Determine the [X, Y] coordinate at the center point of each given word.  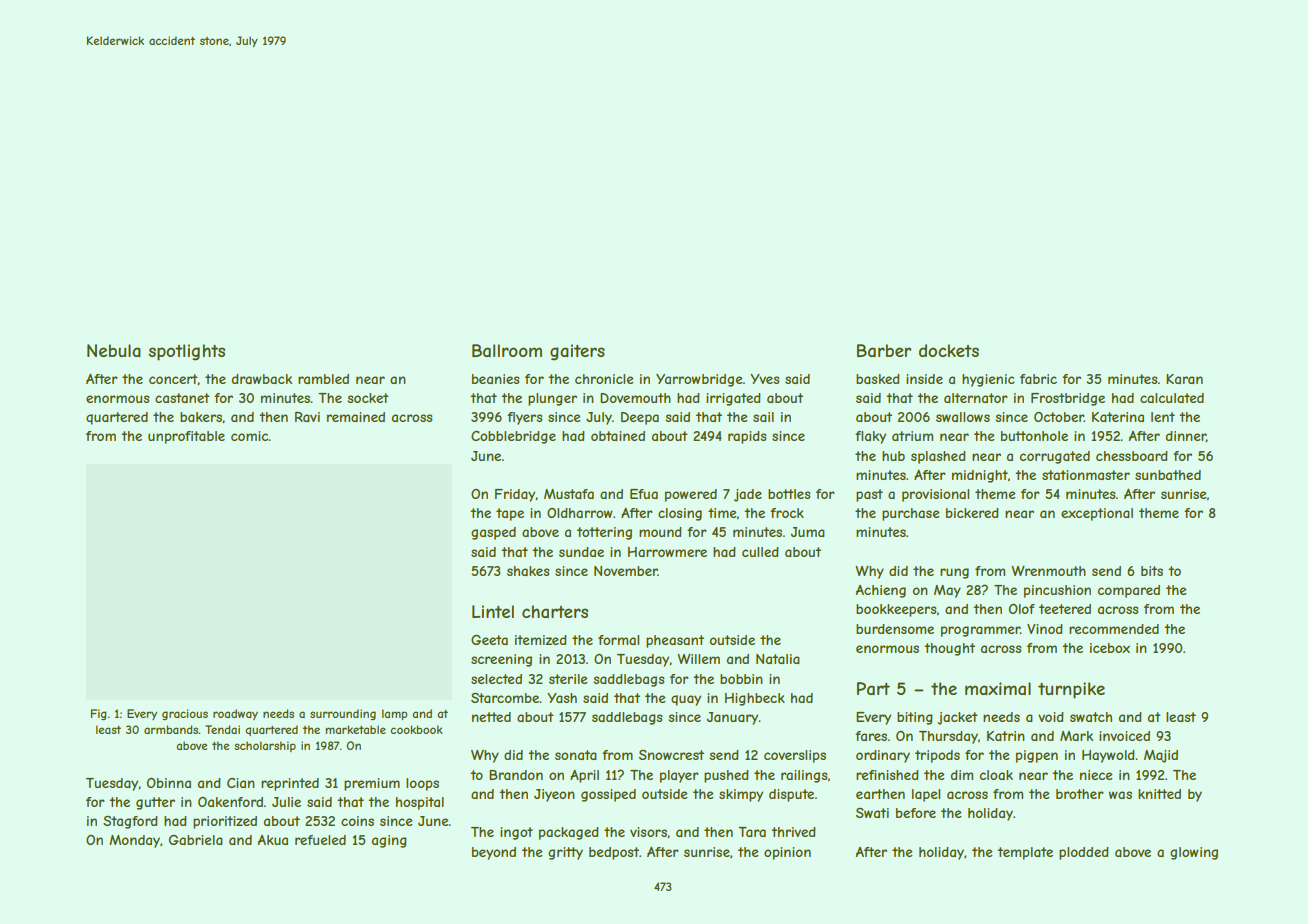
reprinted [290, 784]
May [947, 591]
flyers [525, 418]
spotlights [186, 352]
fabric [1038, 379]
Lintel [493, 611]
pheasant [675, 641]
